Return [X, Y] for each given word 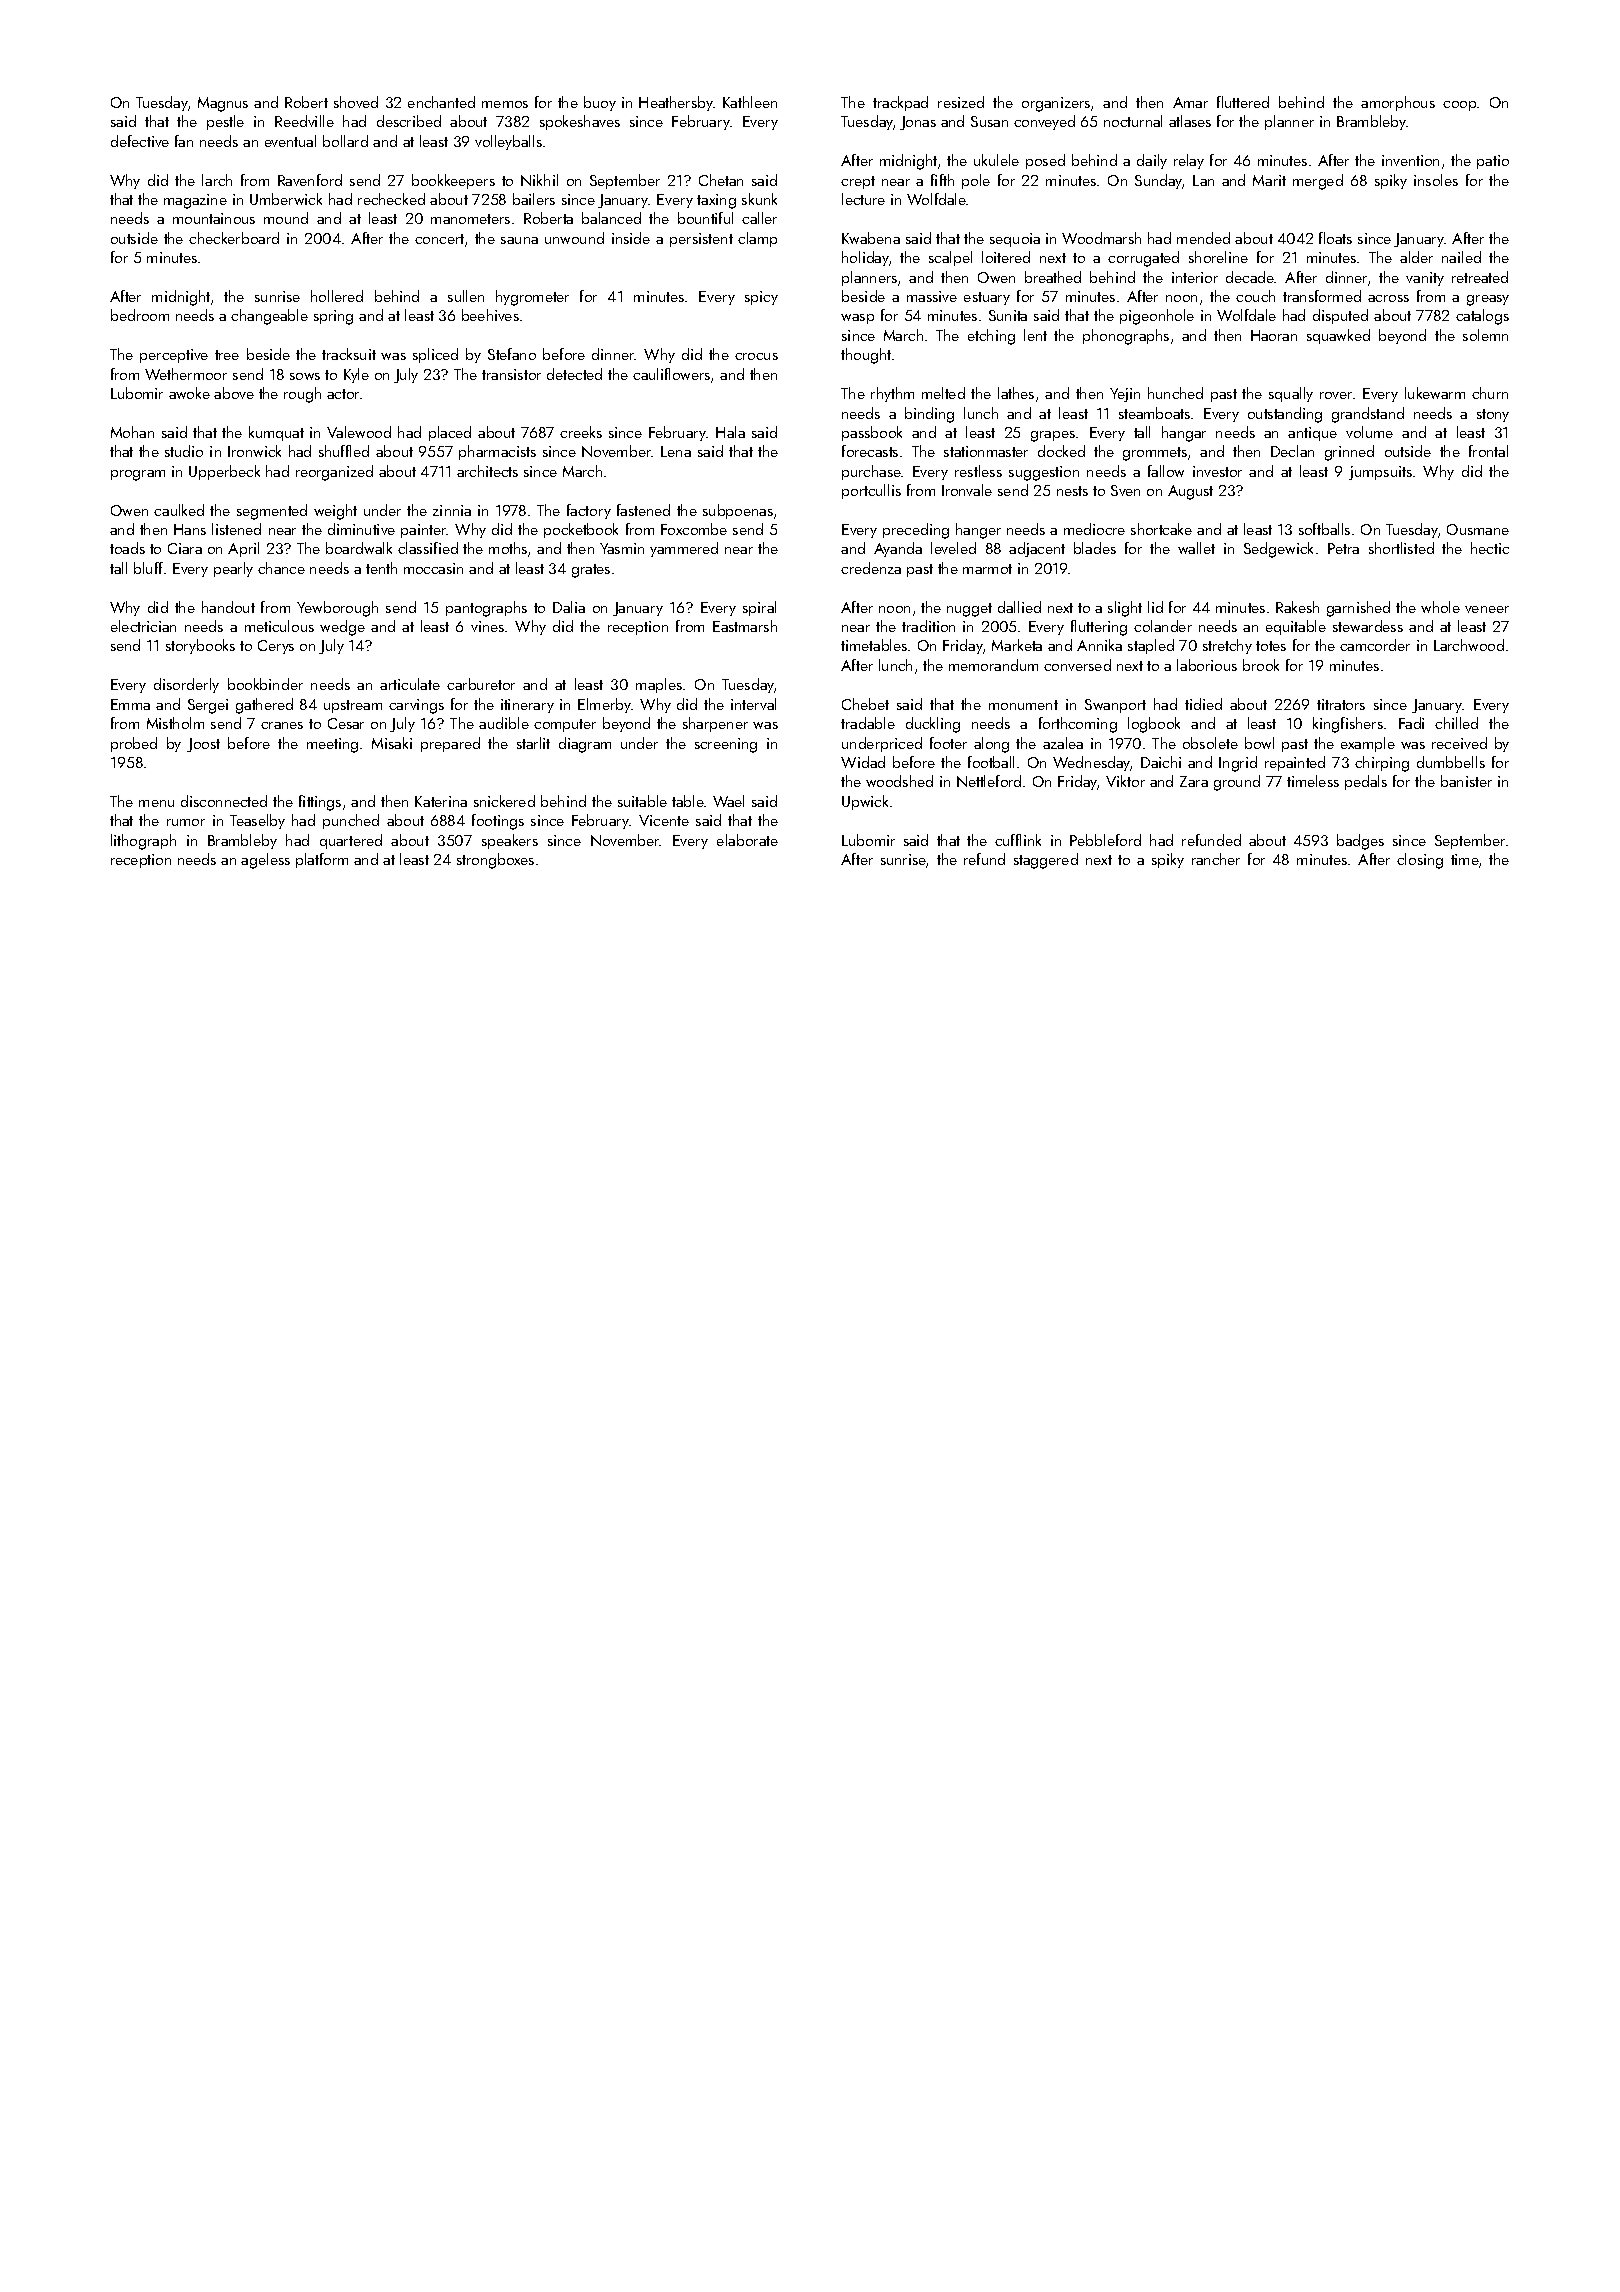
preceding [916, 531]
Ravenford [310, 180]
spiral [759, 608]
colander [1163, 626]
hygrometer [532, 298]
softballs [1324, 529]
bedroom [140, 315]
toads [127, 548]
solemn [1485, 335]
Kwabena [871, 238]
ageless [265, 861]
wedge [342, 628]
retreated [1480, 277]
